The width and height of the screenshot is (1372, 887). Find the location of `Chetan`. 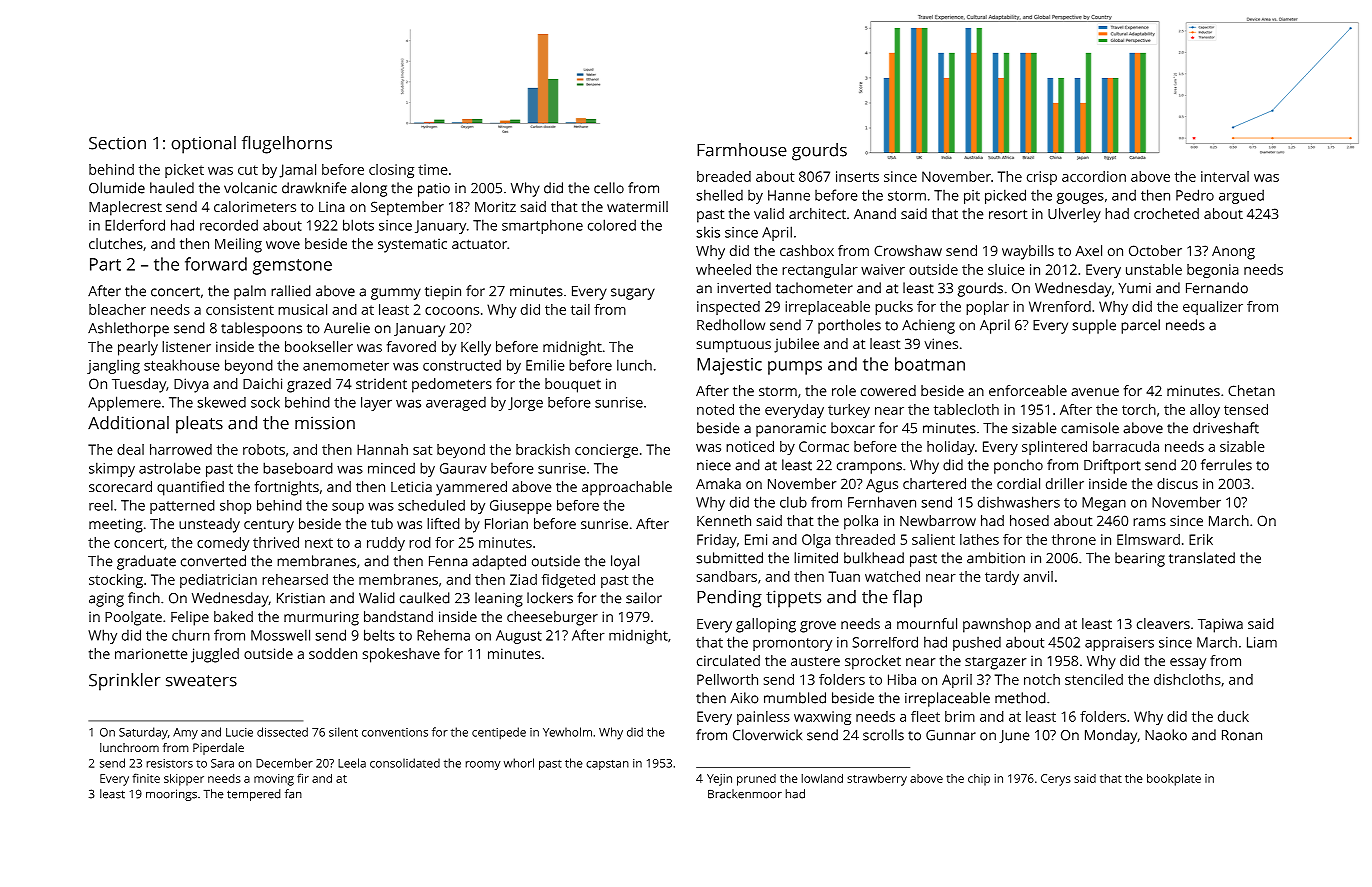

Chetan is located at coordinates (1251, 390).
